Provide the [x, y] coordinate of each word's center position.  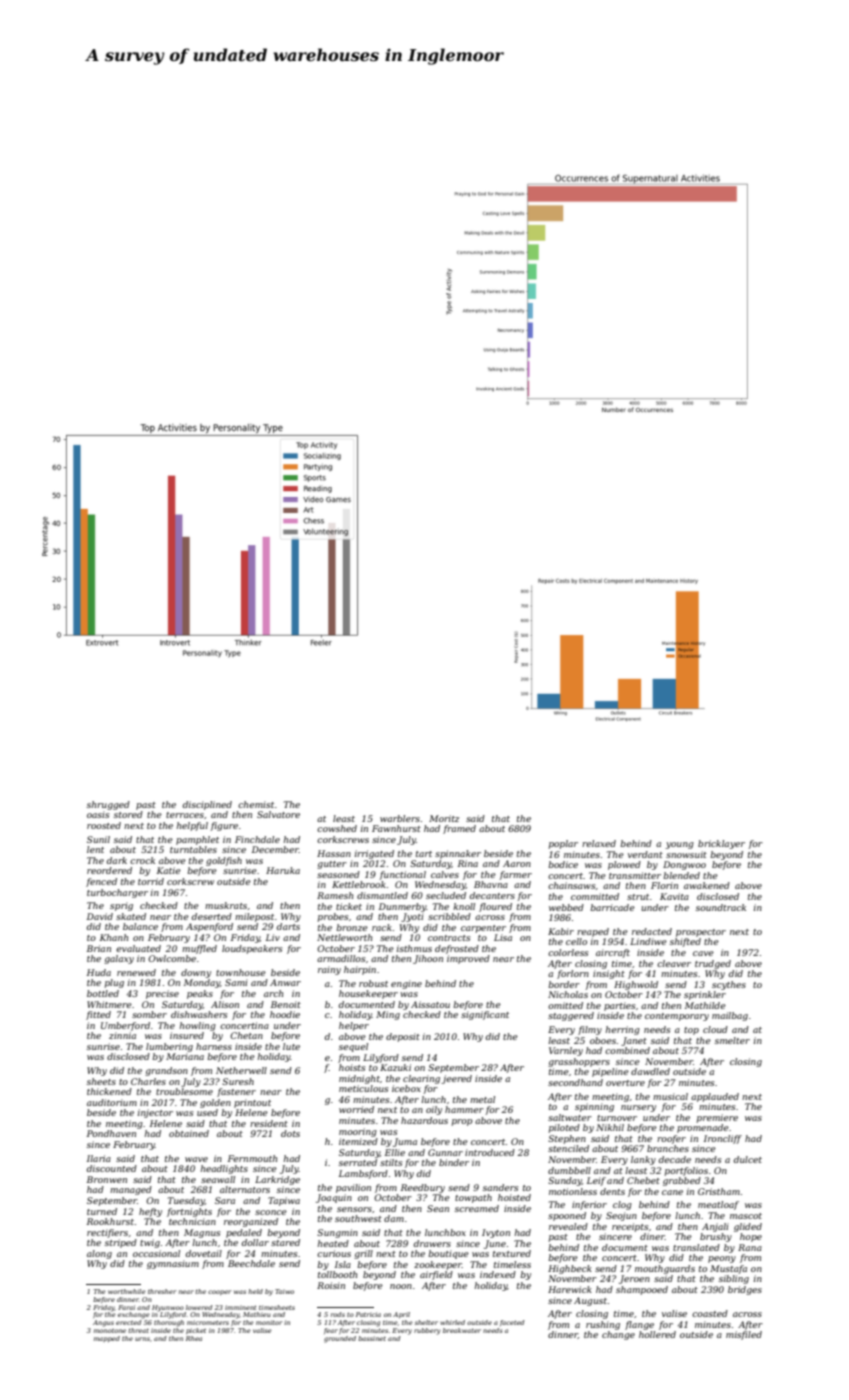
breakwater [462, 1330]
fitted [98, 1015]
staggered [571, 1016]
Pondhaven [111, 1133]
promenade [703, 1128]
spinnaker [458, 854]
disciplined [207, 805]
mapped [107, 1339]
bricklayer [721, 844]
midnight [359, 1079]
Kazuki [395, 1067]
